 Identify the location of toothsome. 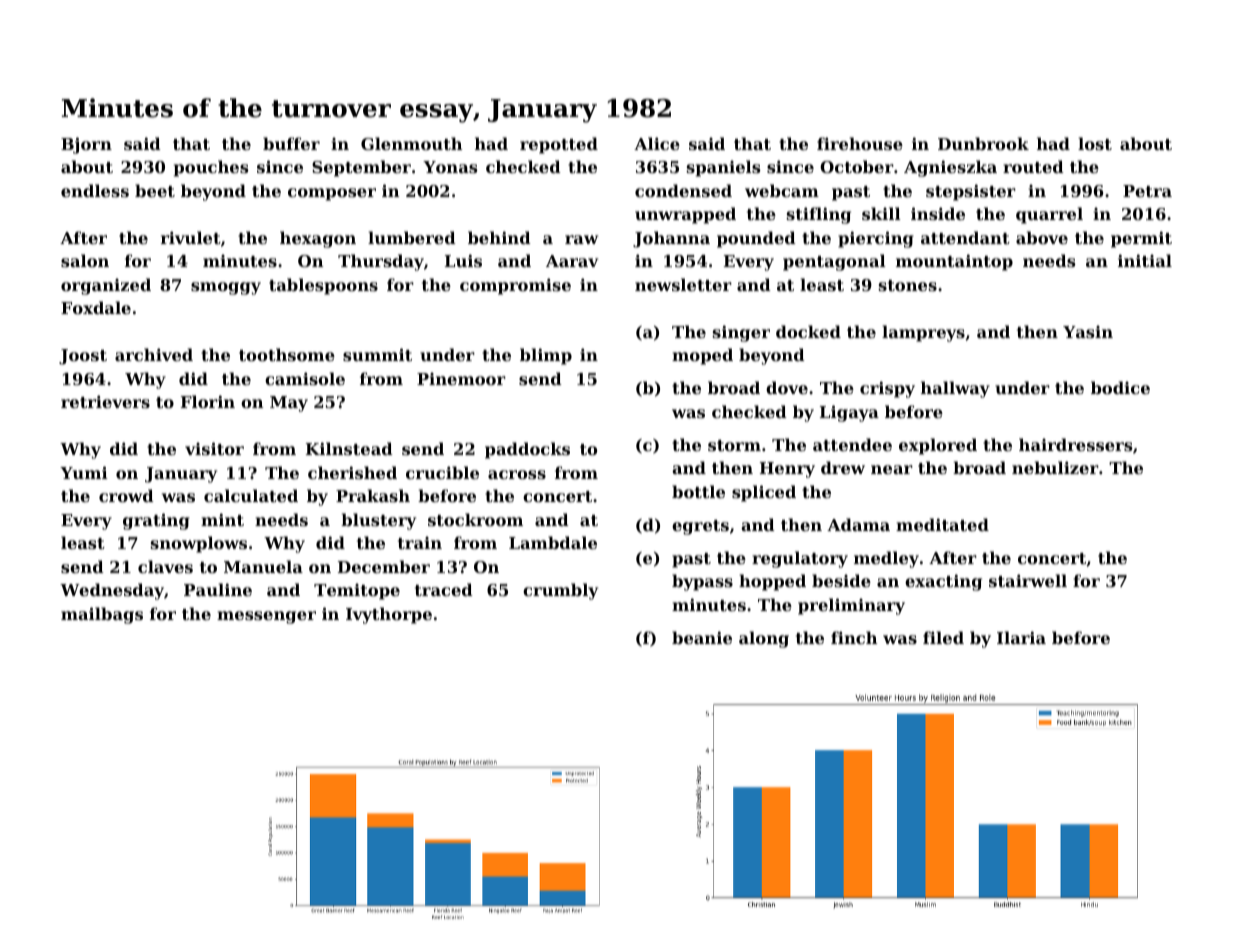
(287, 354).
